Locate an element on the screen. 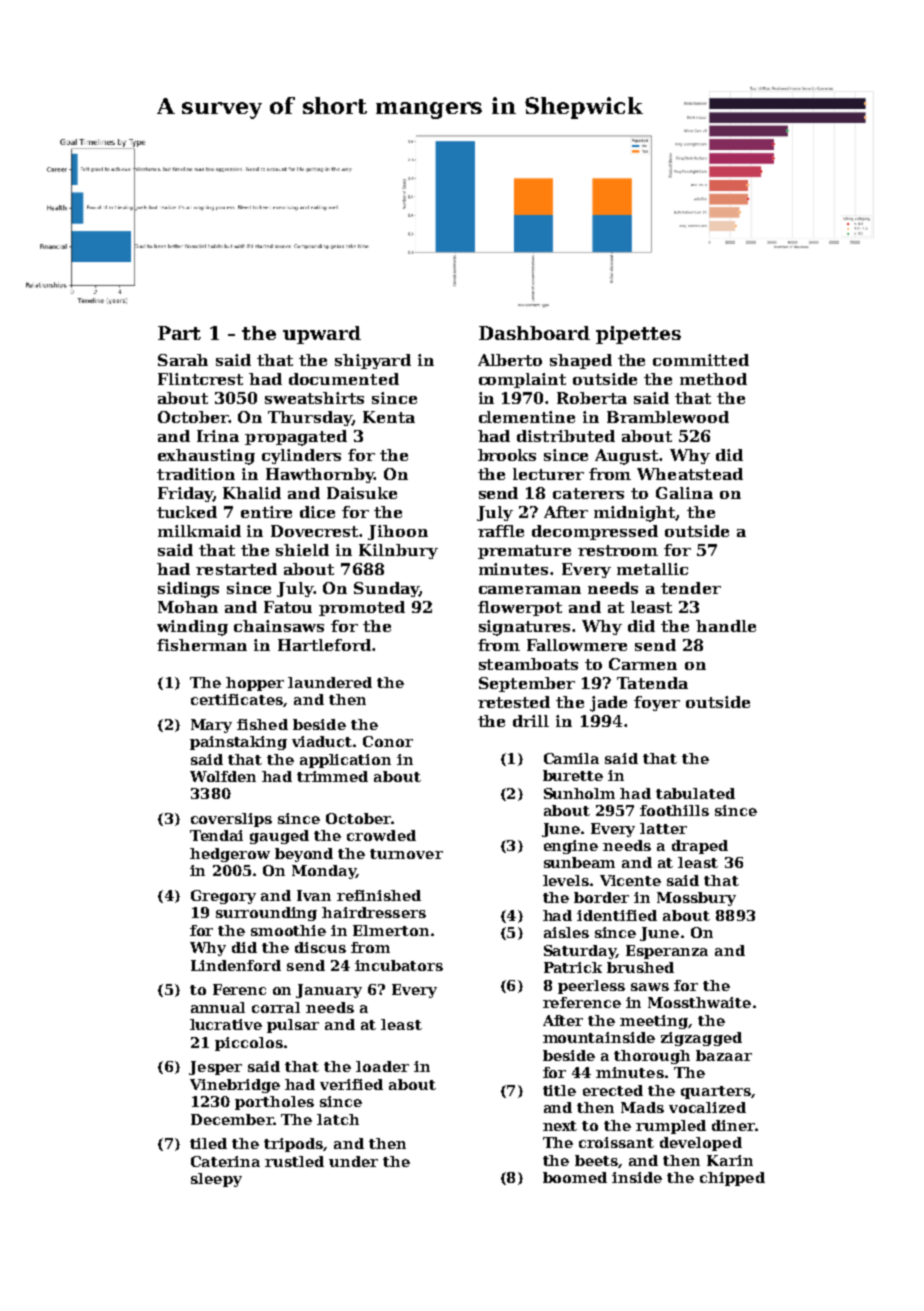 The width and height of the screenshot is (924, 1311). Jesper is located at coordinates (215, 1068).
